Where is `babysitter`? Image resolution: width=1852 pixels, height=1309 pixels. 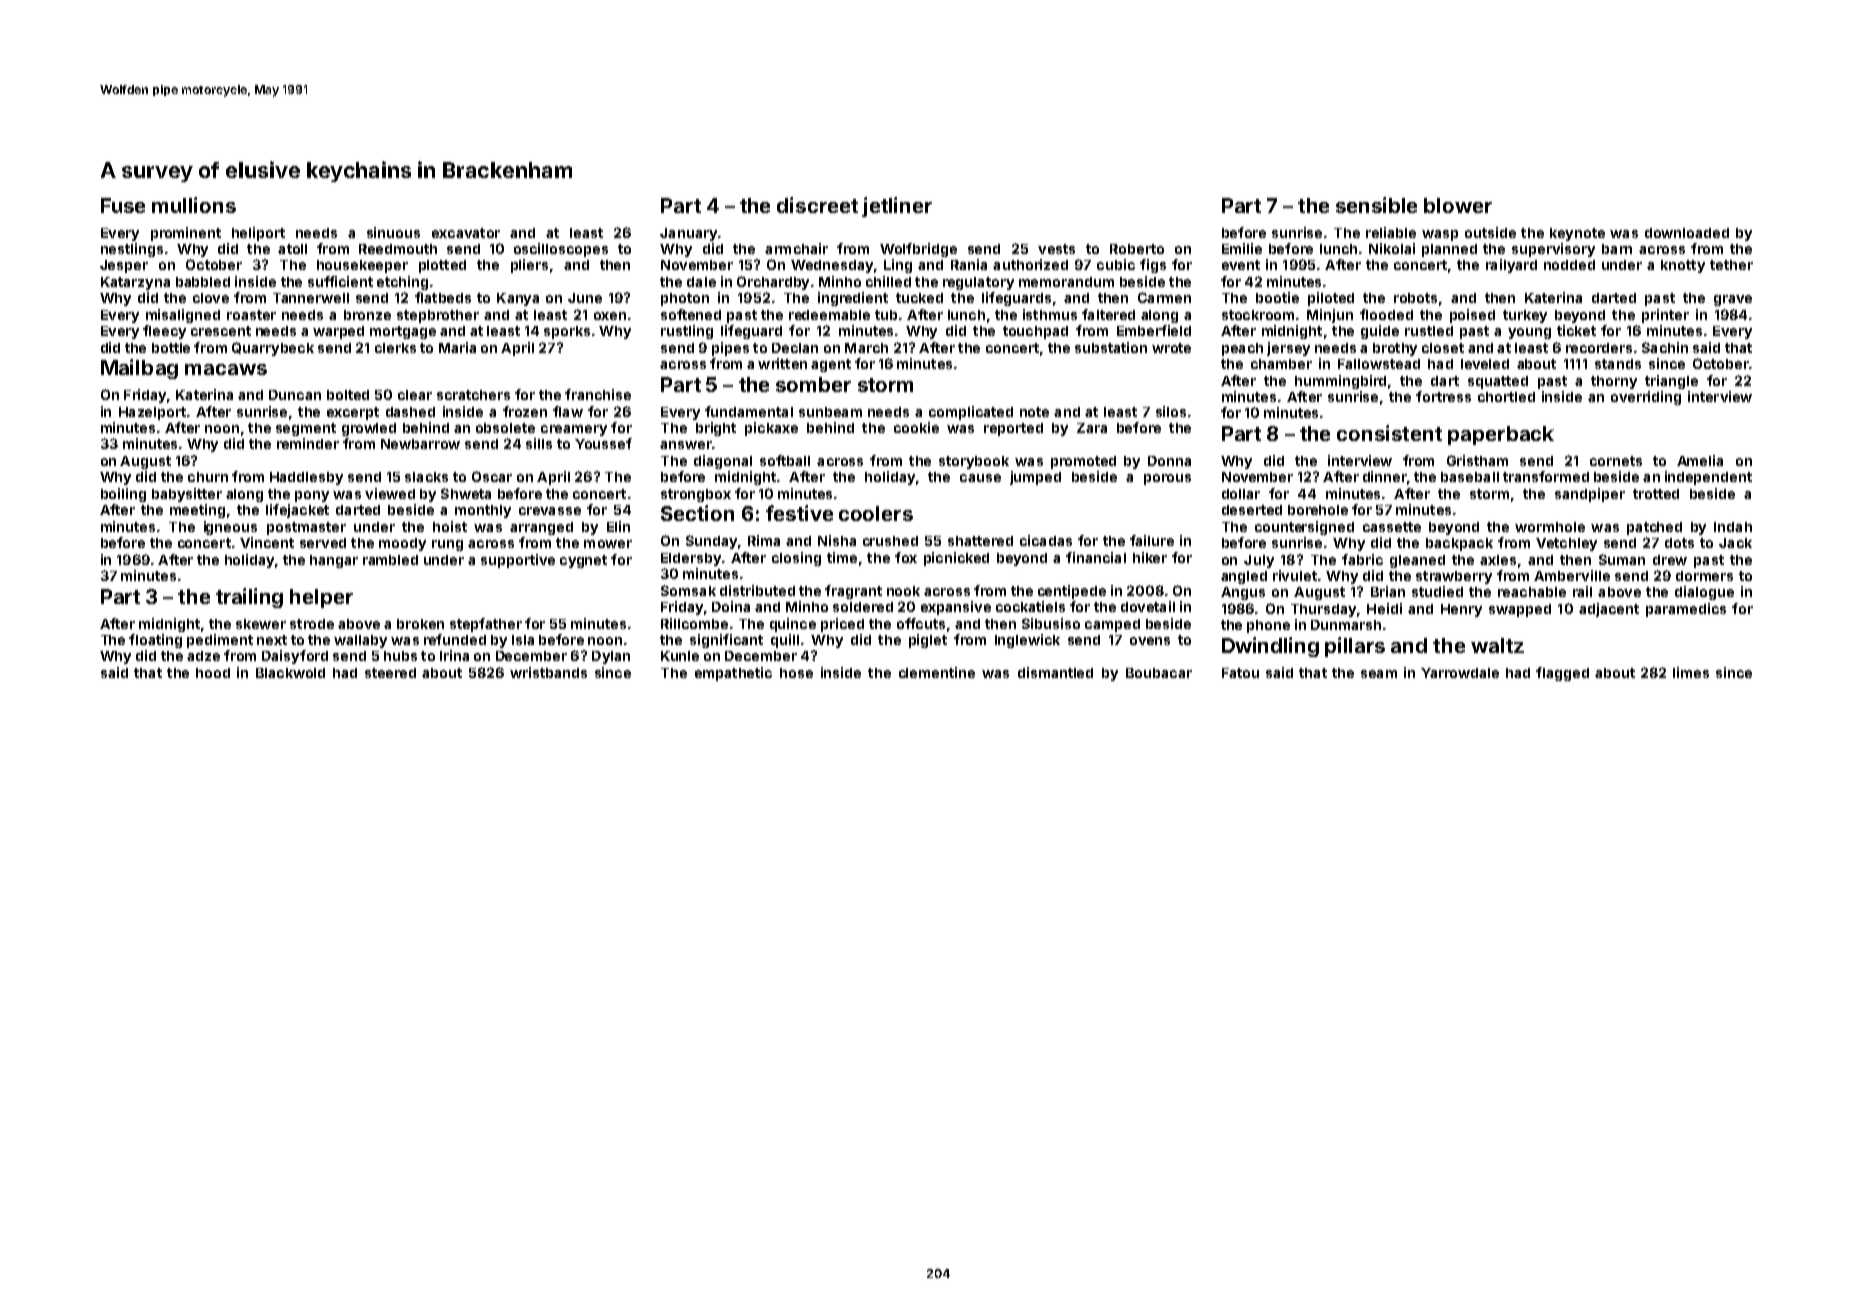
babysitter is located at coordinates (187, 495).
